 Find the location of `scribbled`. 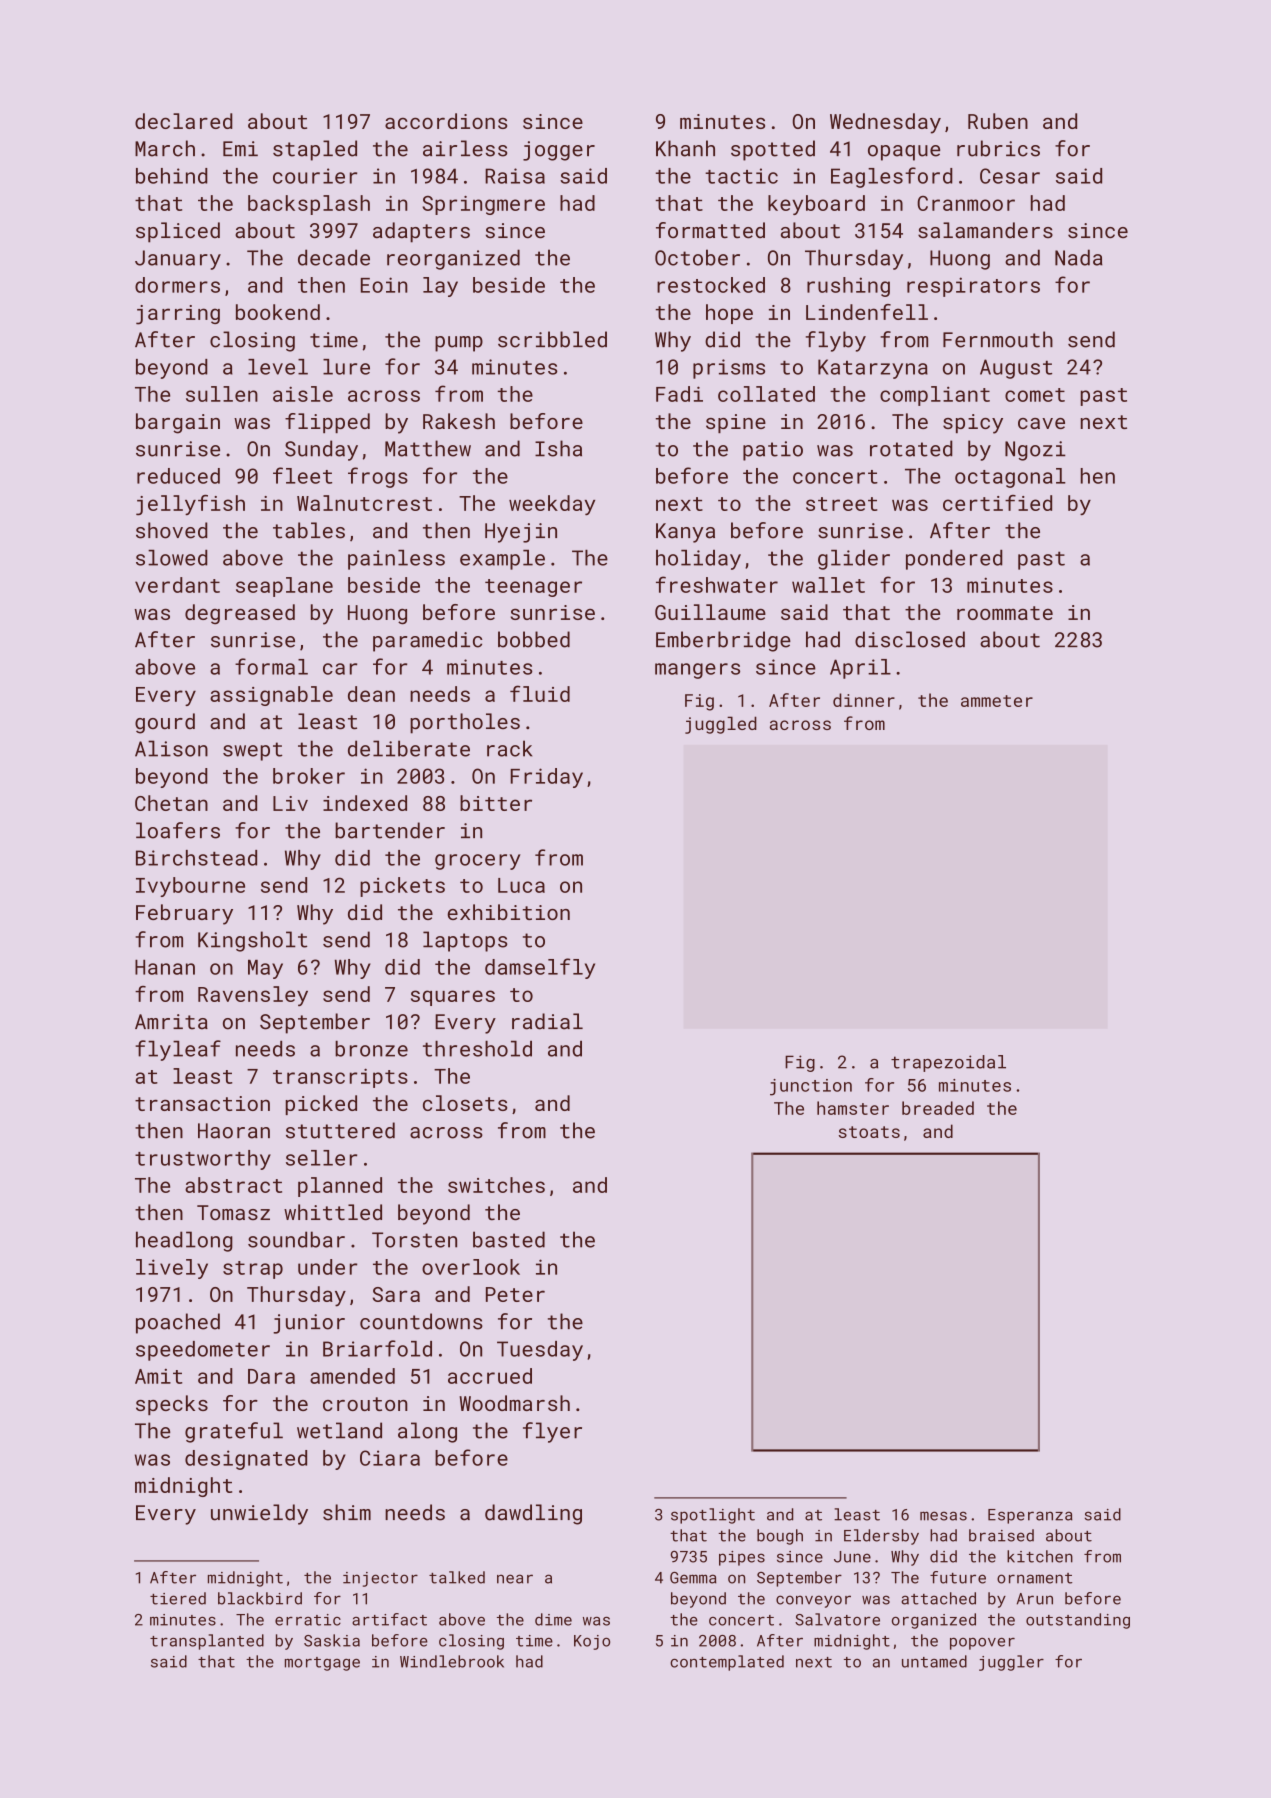

scribbled is located at coordinates (552, 339).
